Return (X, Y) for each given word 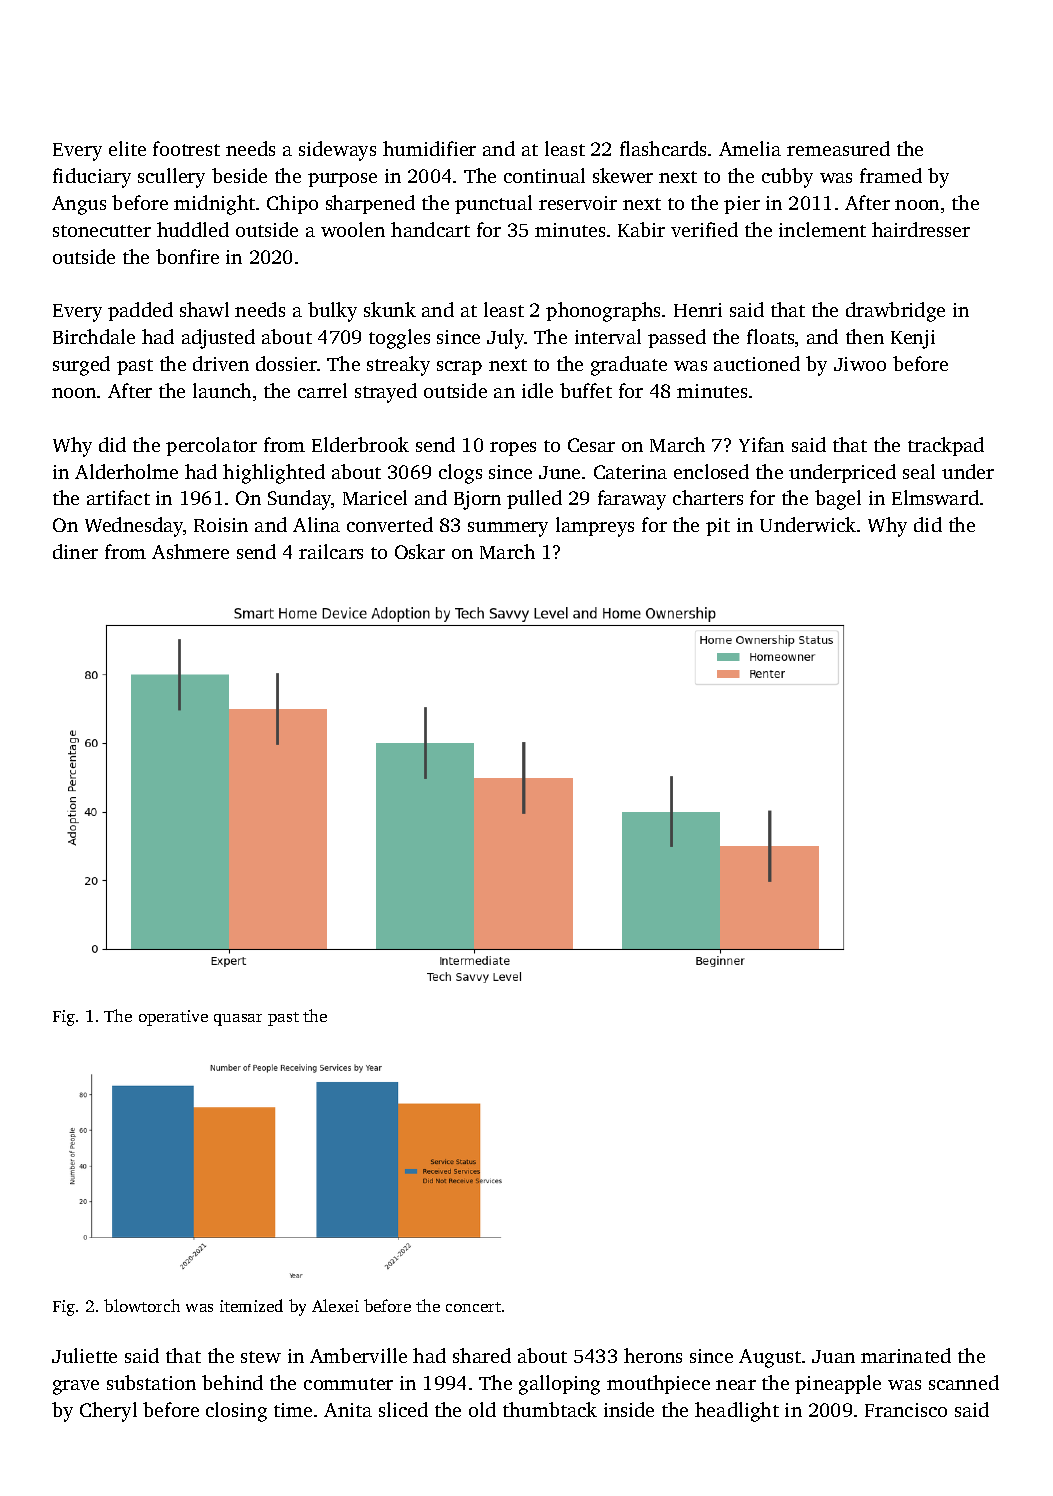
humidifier (429, 148)
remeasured (838, 148)
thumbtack (550, 1409)
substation (151, 1382)
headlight (737, 1412)
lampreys (595, 527)
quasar (238, 1020)
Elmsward (935, 497)
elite (127, 148)
